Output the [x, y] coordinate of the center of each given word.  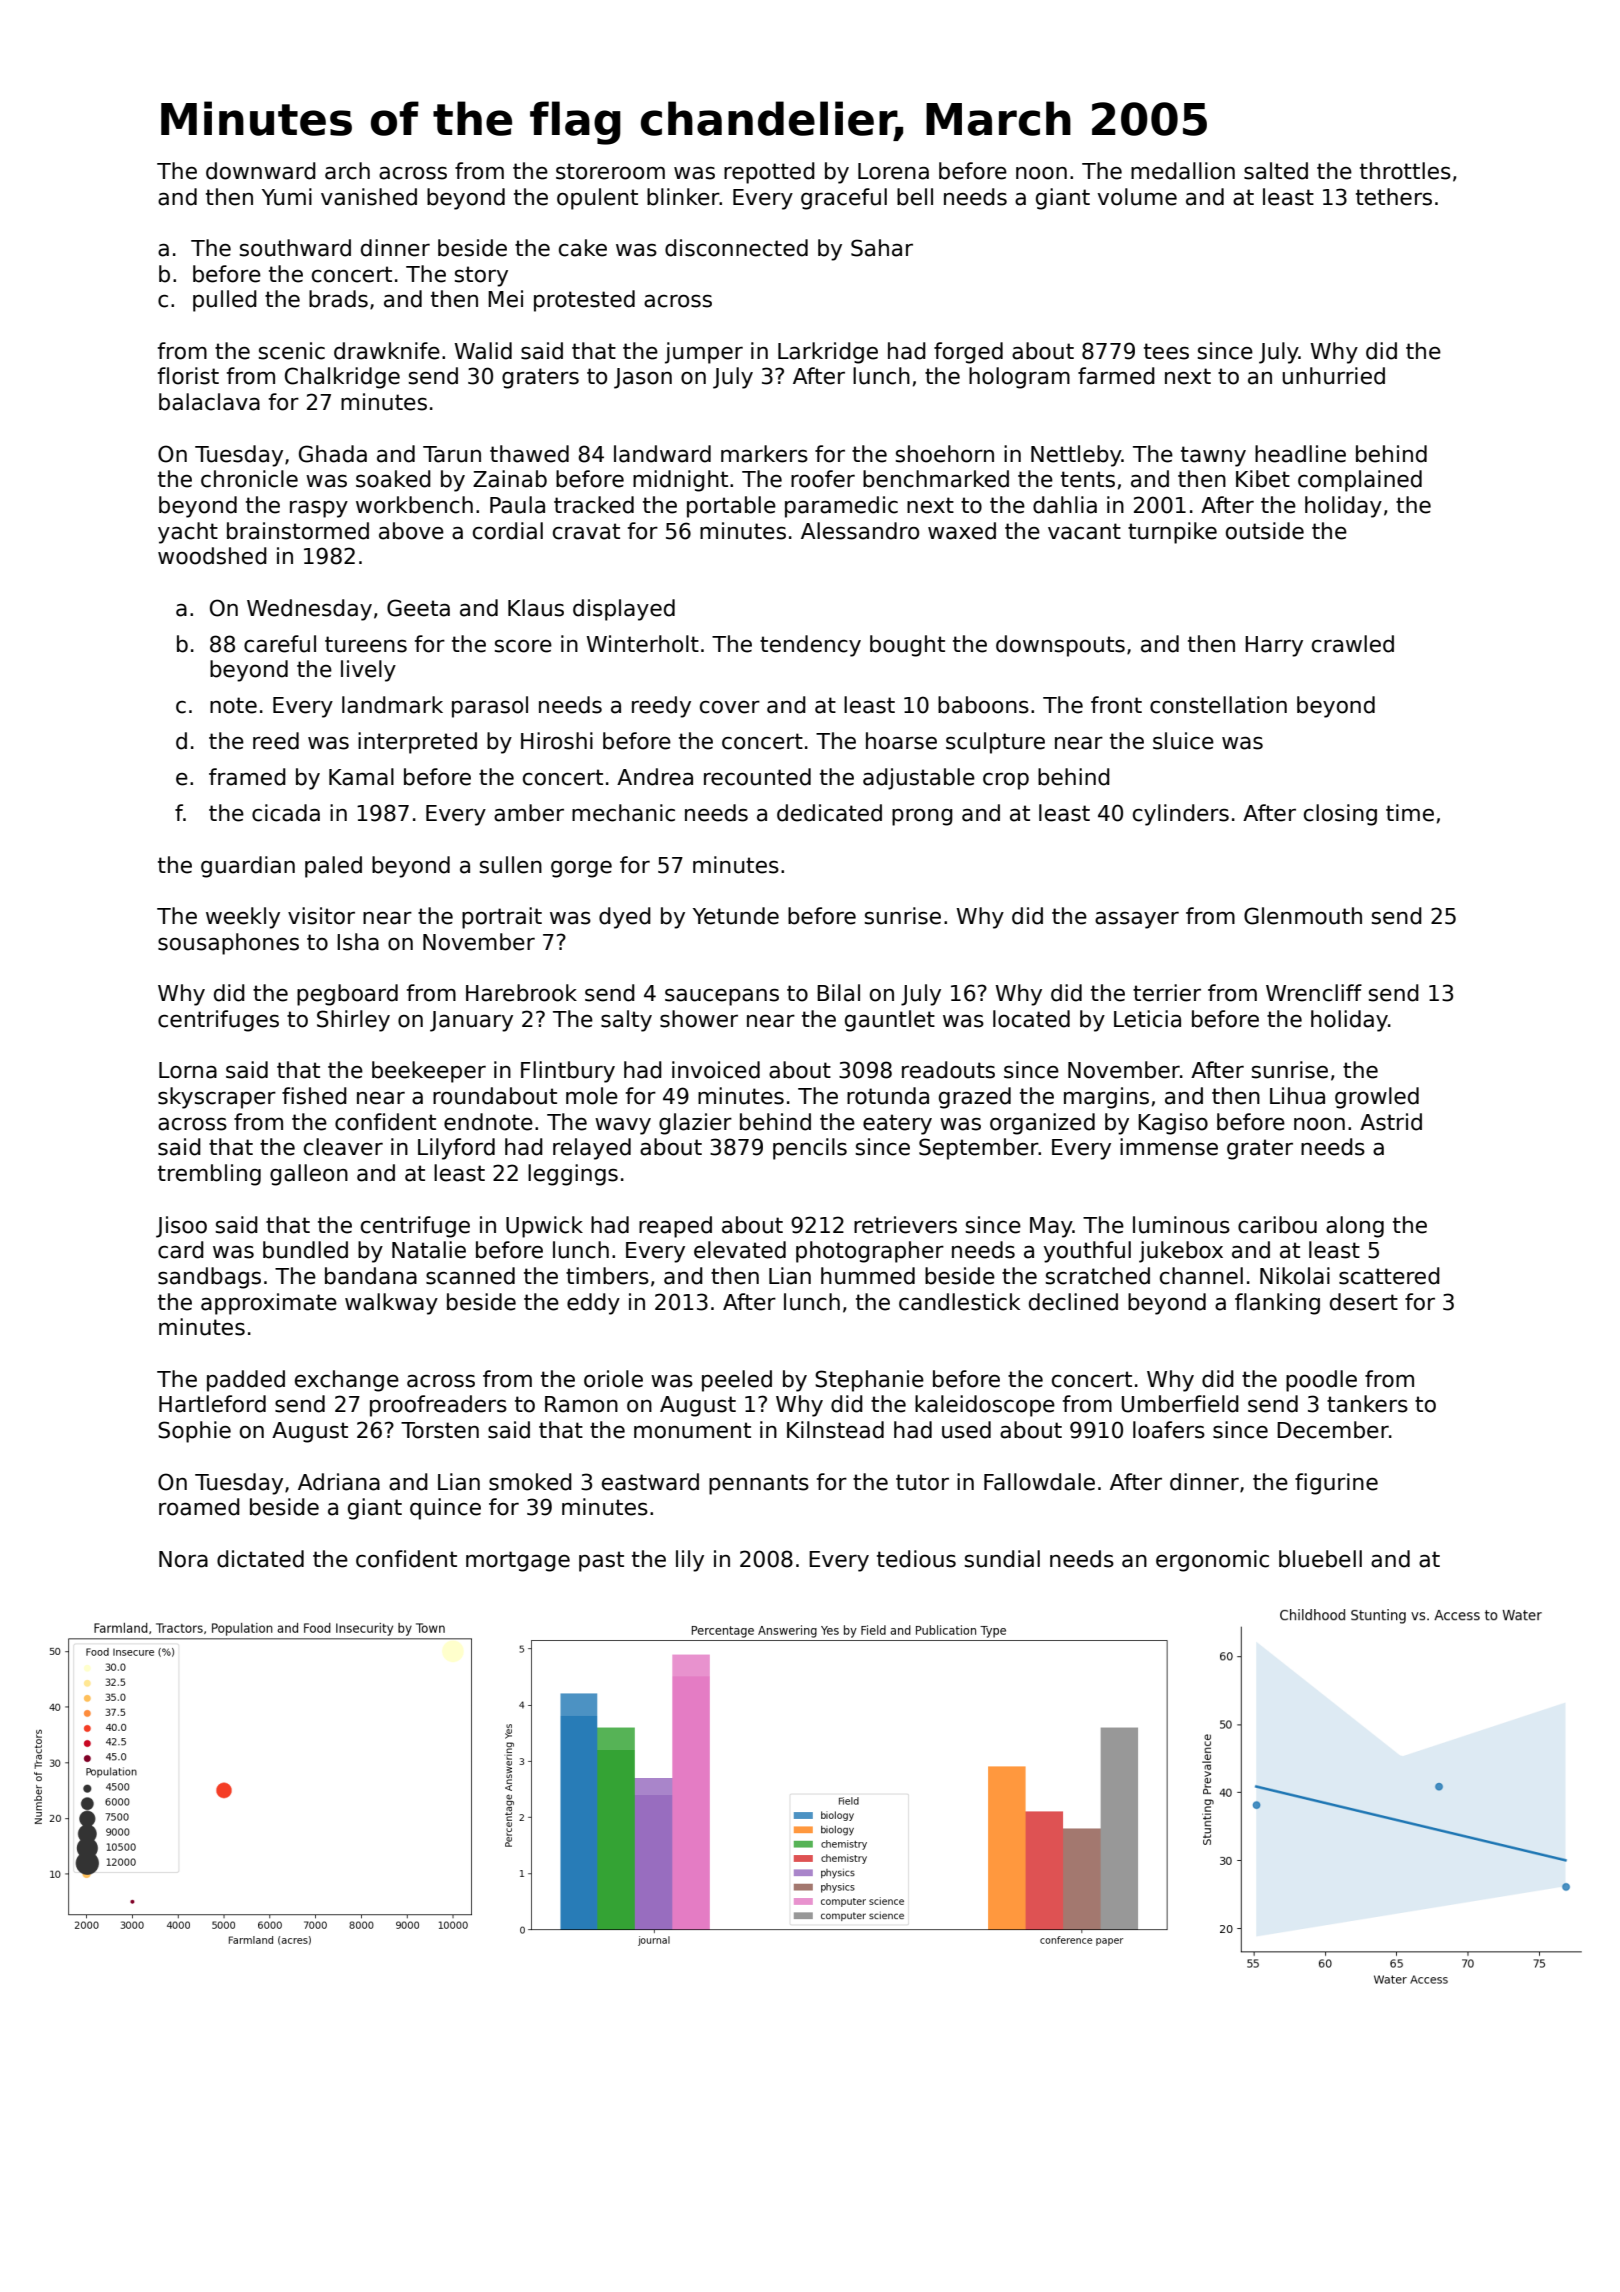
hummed [868, 1276]
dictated [260, 1559]
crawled [1353, 644]
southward [295, 248]
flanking [1277, 1304]
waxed [962, 531]
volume [1137, 197]
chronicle [249, 479]
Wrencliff [1314, 993]
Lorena [893, 171]
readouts [948, 1070]
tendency [810, 646]
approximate [269, 1304]
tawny [1213, 456]
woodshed [212, 556]
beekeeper [429, 1072]
